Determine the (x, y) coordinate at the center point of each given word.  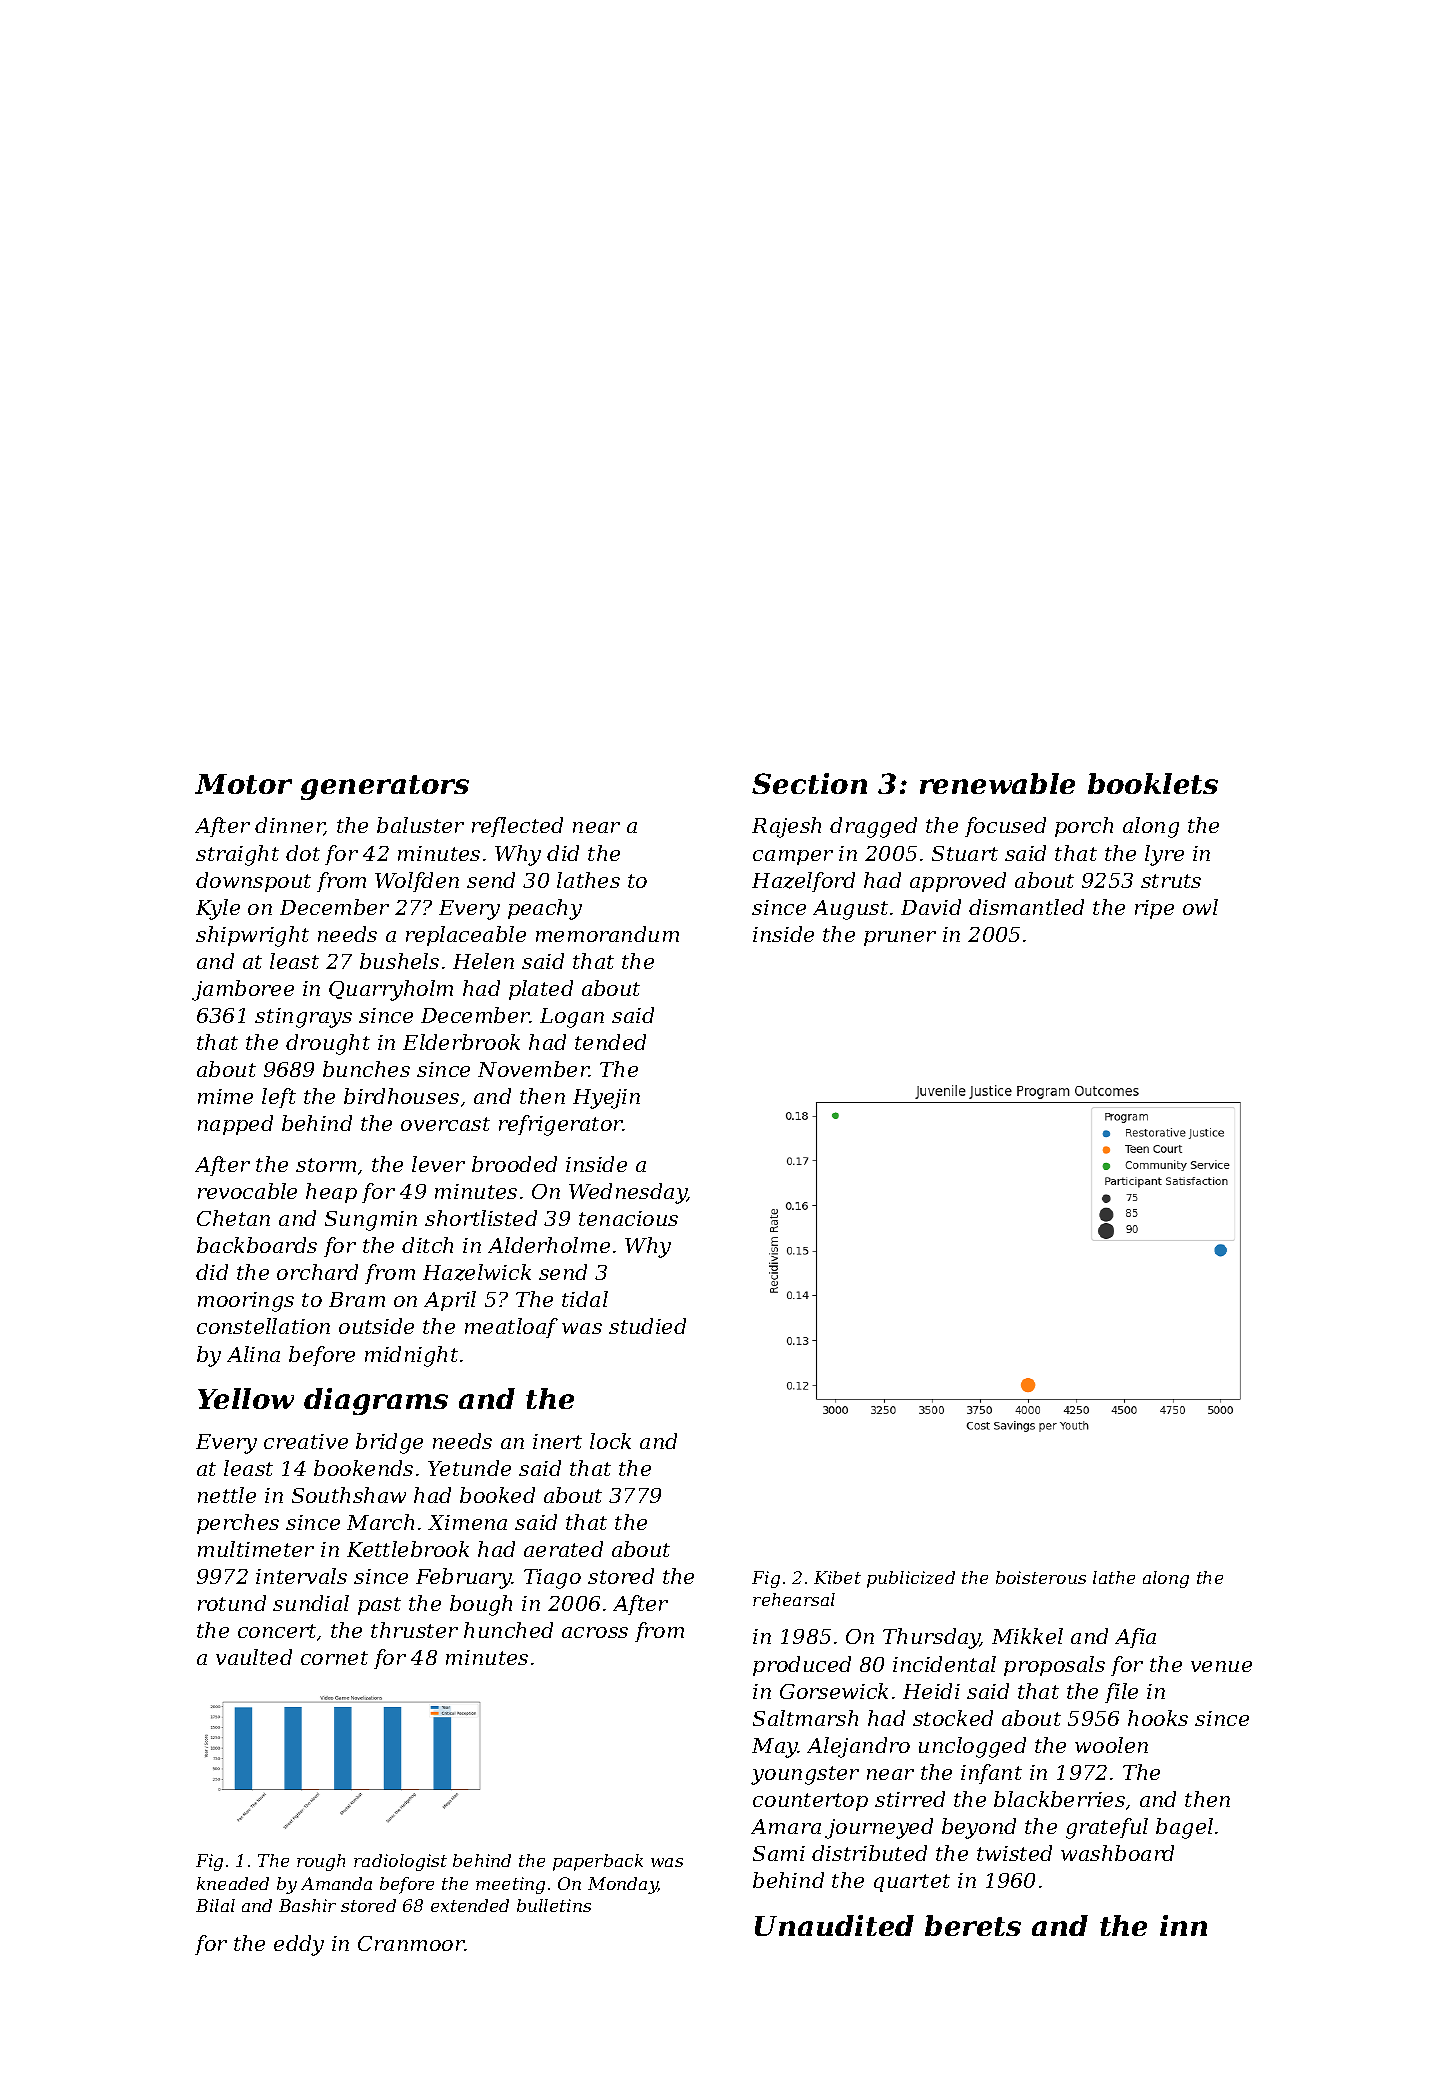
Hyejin (606, 1099)
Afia (1135, 1638)
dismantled (1026, 907)
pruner (900, 938)
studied (647, 1326)
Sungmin (371, 1221)
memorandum (607, 934)
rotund (232, 1603)
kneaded (233, 1883)
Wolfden (417, 882)
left (279, 1098)
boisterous (1041, 1577)
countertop (810, 1802)
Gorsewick (834, 1691)
